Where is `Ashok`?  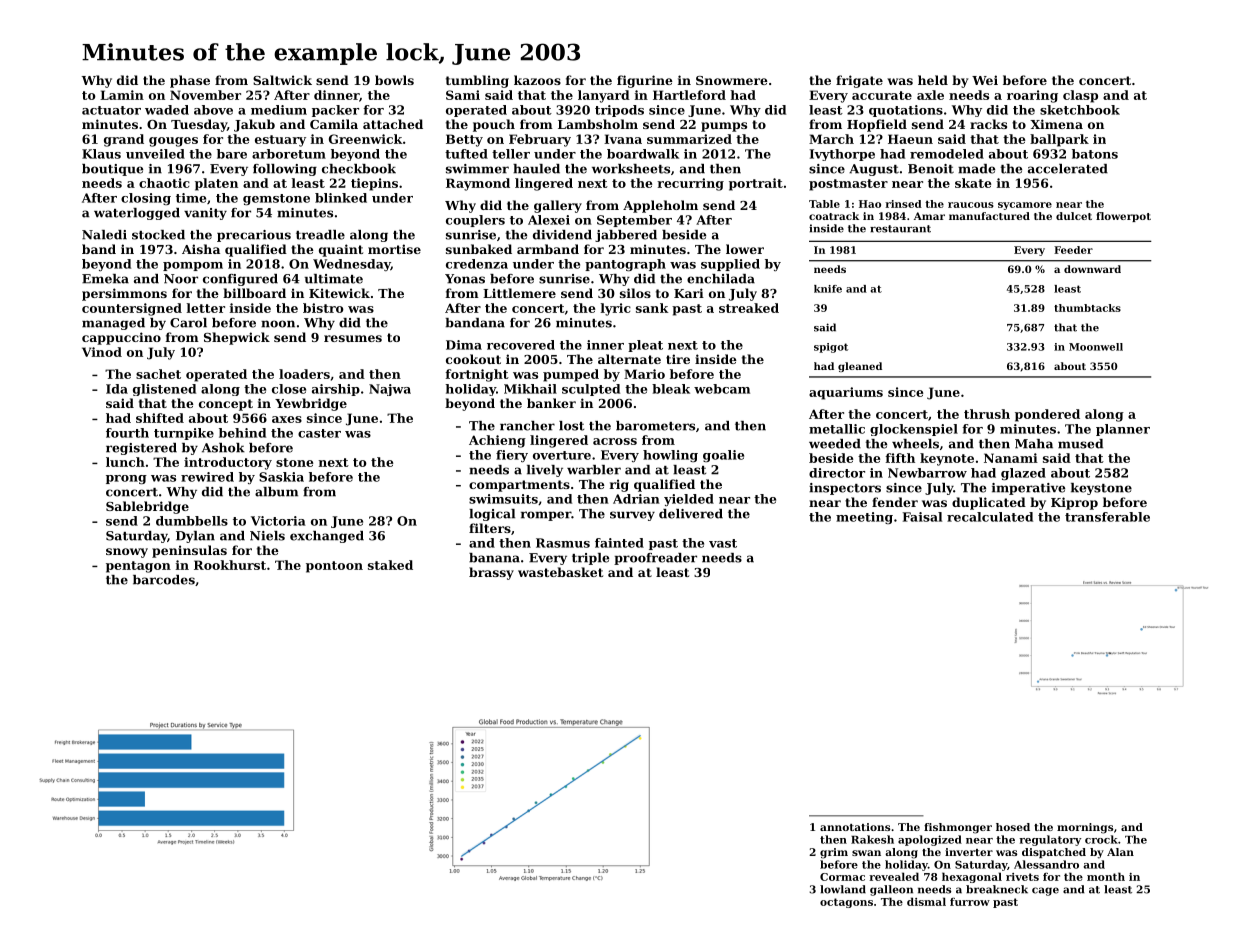
Ashok is located at coordinates (223, 448).
